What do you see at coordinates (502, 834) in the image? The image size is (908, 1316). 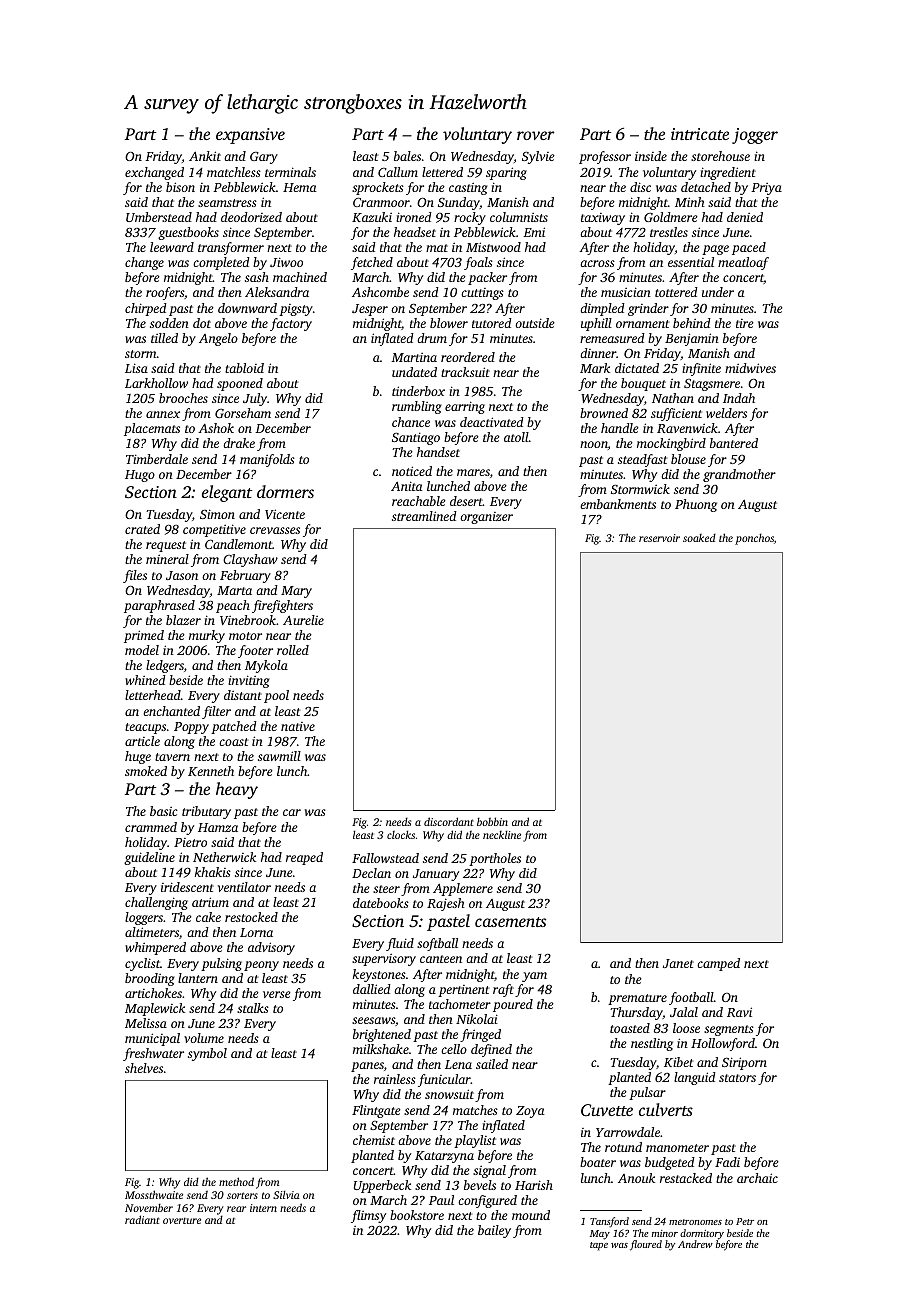 I see `neckline` at bounding box center [502, 834].
